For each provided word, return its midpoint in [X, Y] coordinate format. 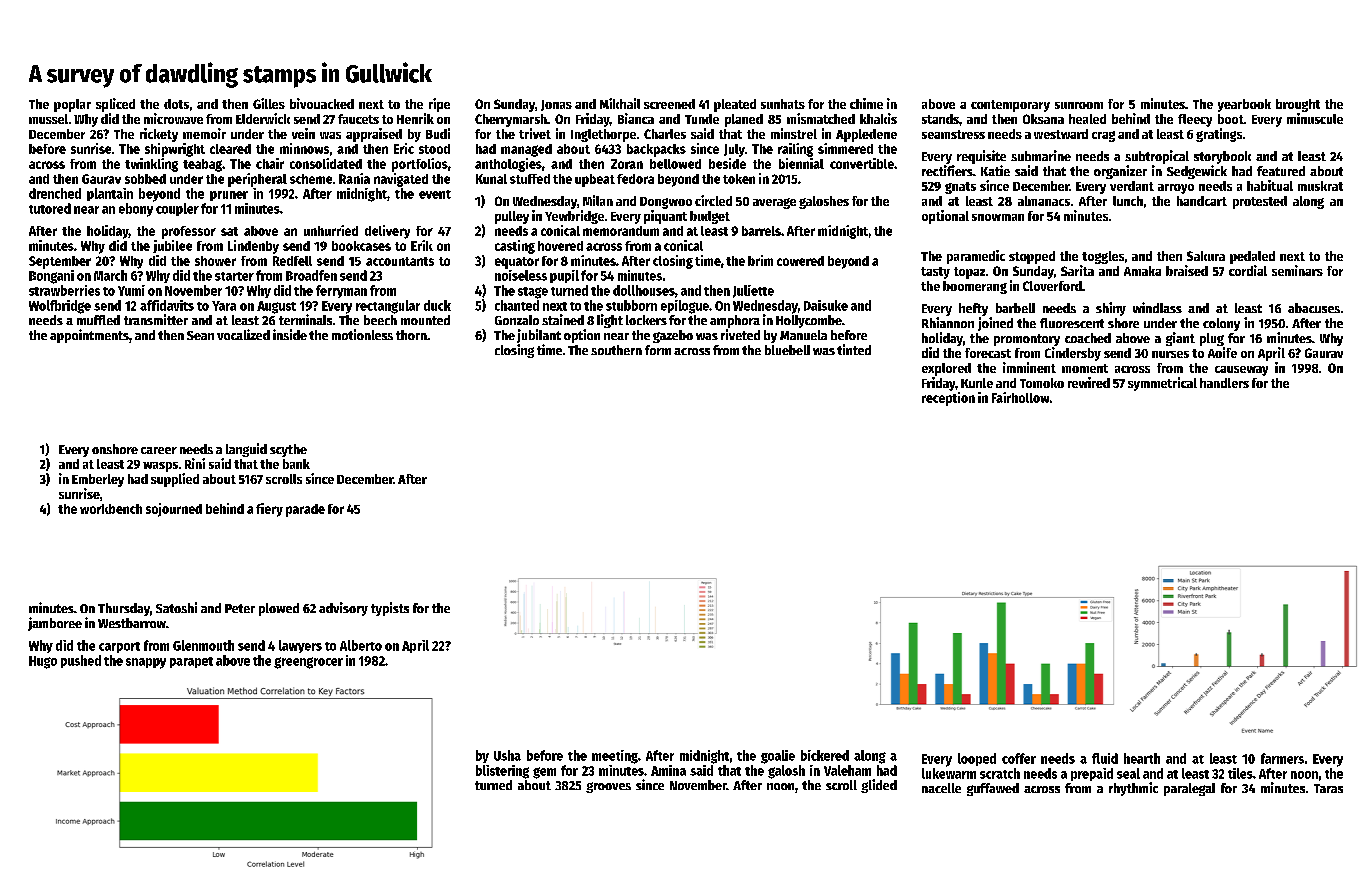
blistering [502, 772]
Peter [240, 608]
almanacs [1044, 201]
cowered [800, 261]
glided [879, 786]
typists [390, 609]
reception [948, 399]
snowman [998, 217]
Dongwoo [666, 203]
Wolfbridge [60, 307]
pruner [229, 196]
